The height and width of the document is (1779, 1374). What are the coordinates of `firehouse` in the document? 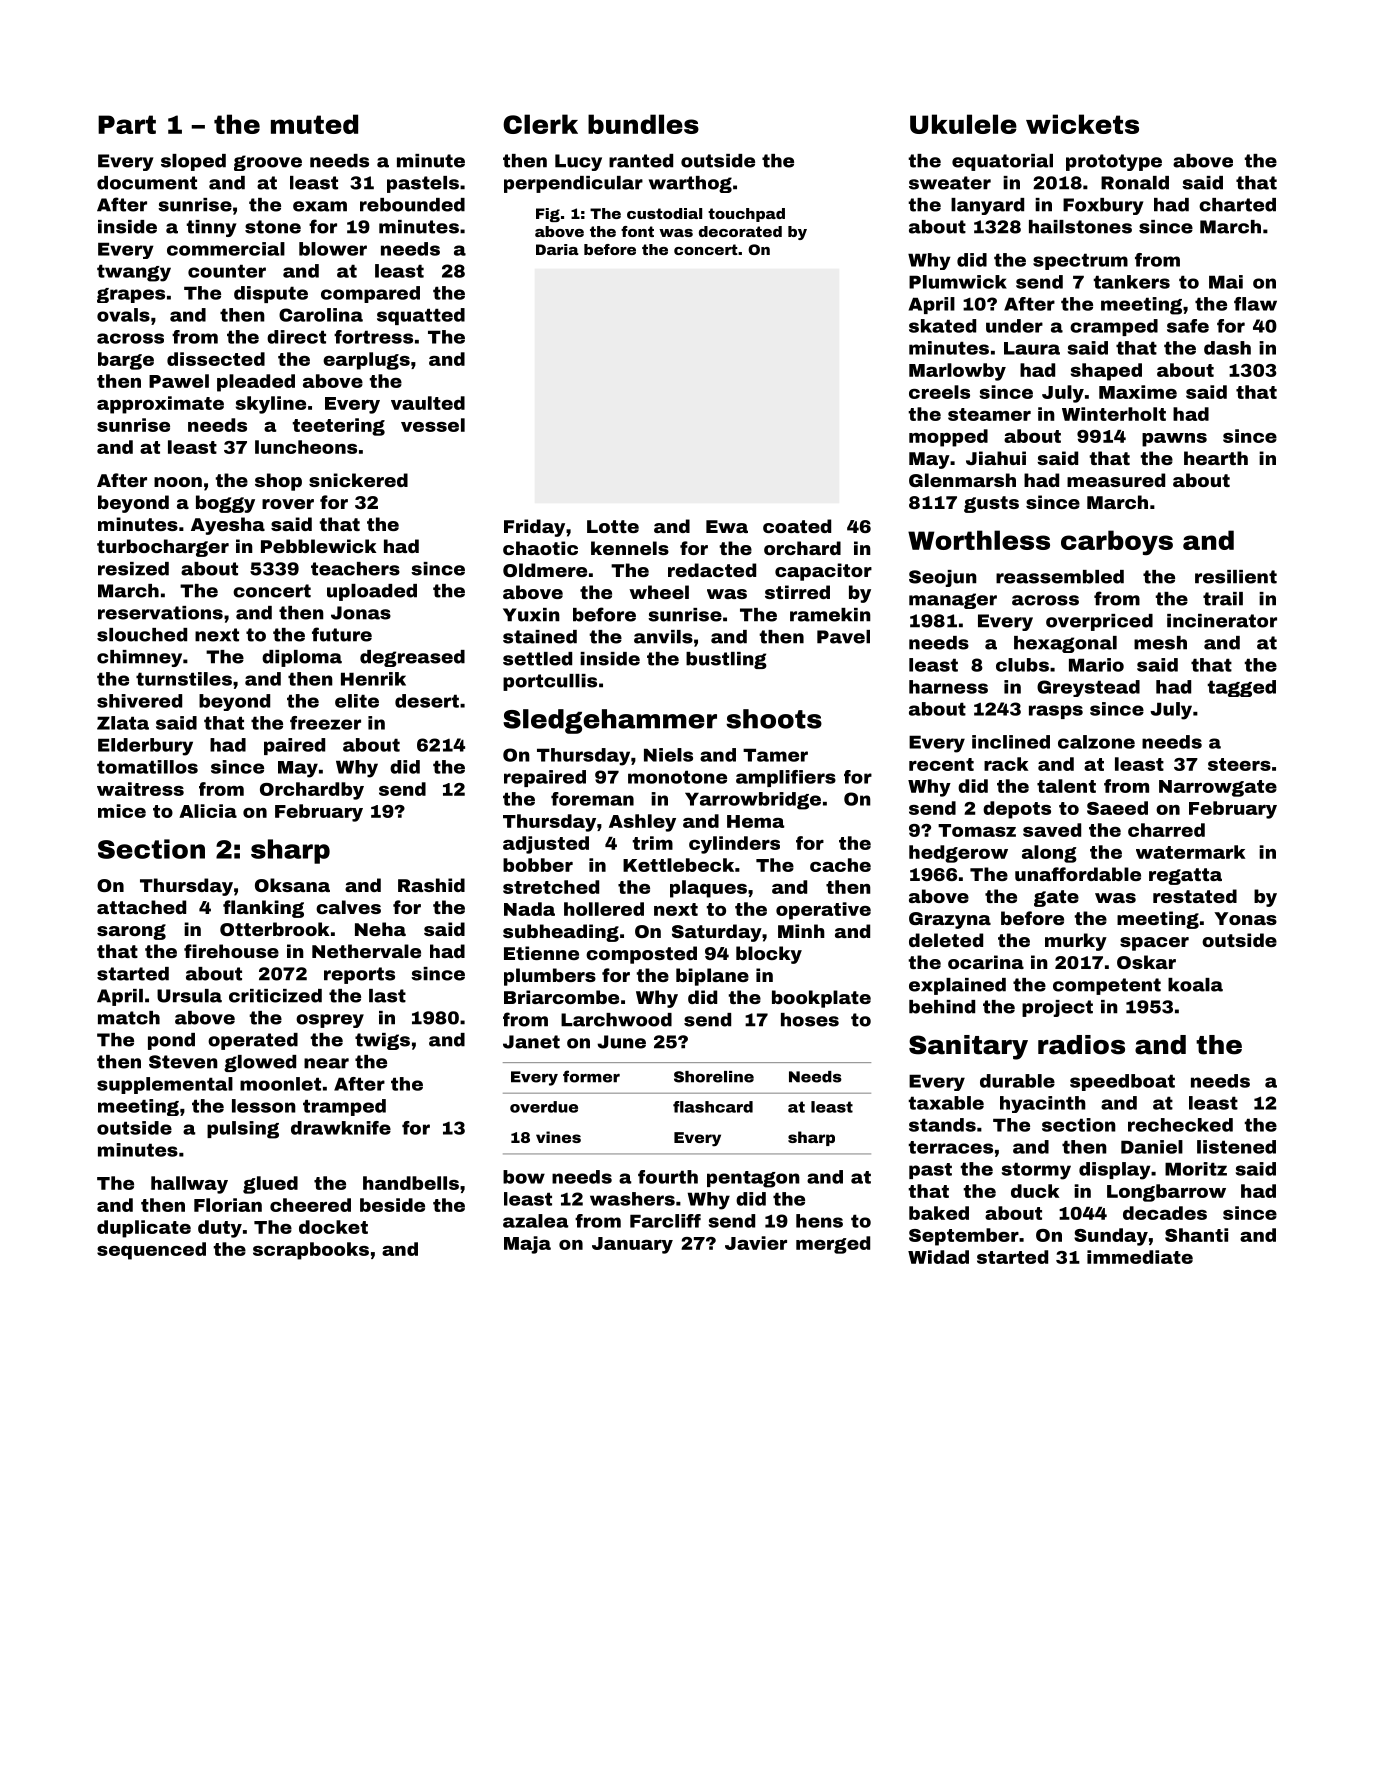 It's located at (231, 951).
